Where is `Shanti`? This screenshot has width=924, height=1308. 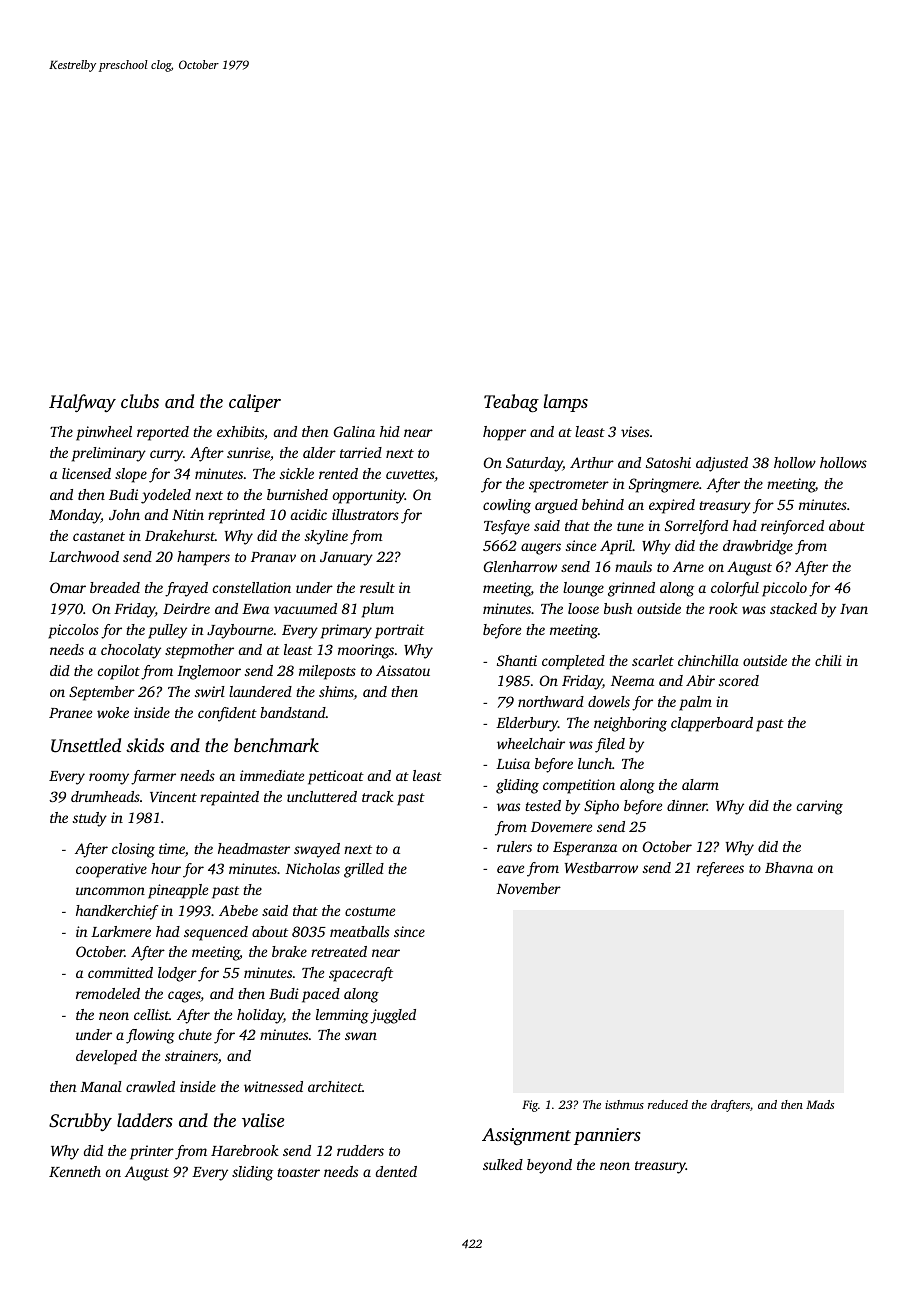
Shanti is located at coordinates (517, 660).
